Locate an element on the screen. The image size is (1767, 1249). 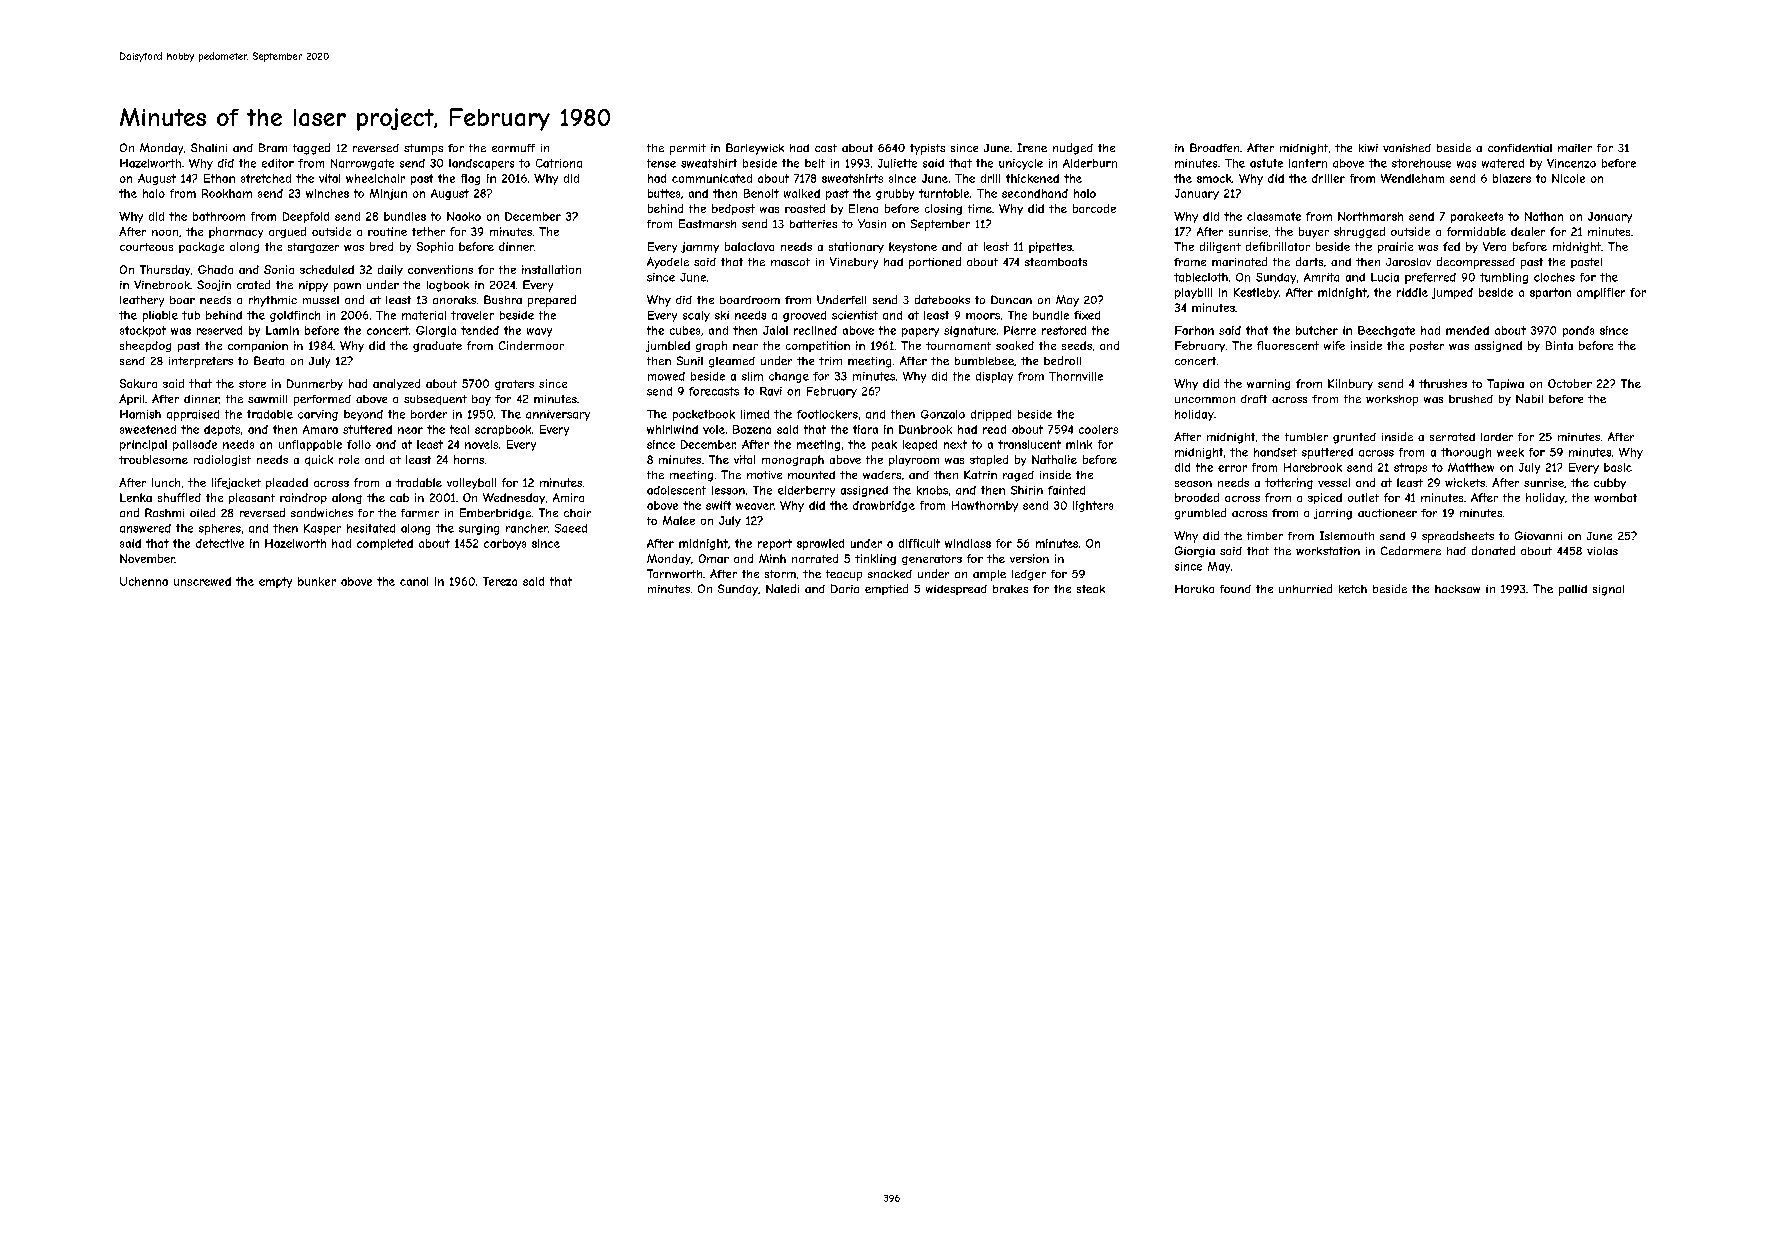
workstation is located at coordinates (1328, 551).
